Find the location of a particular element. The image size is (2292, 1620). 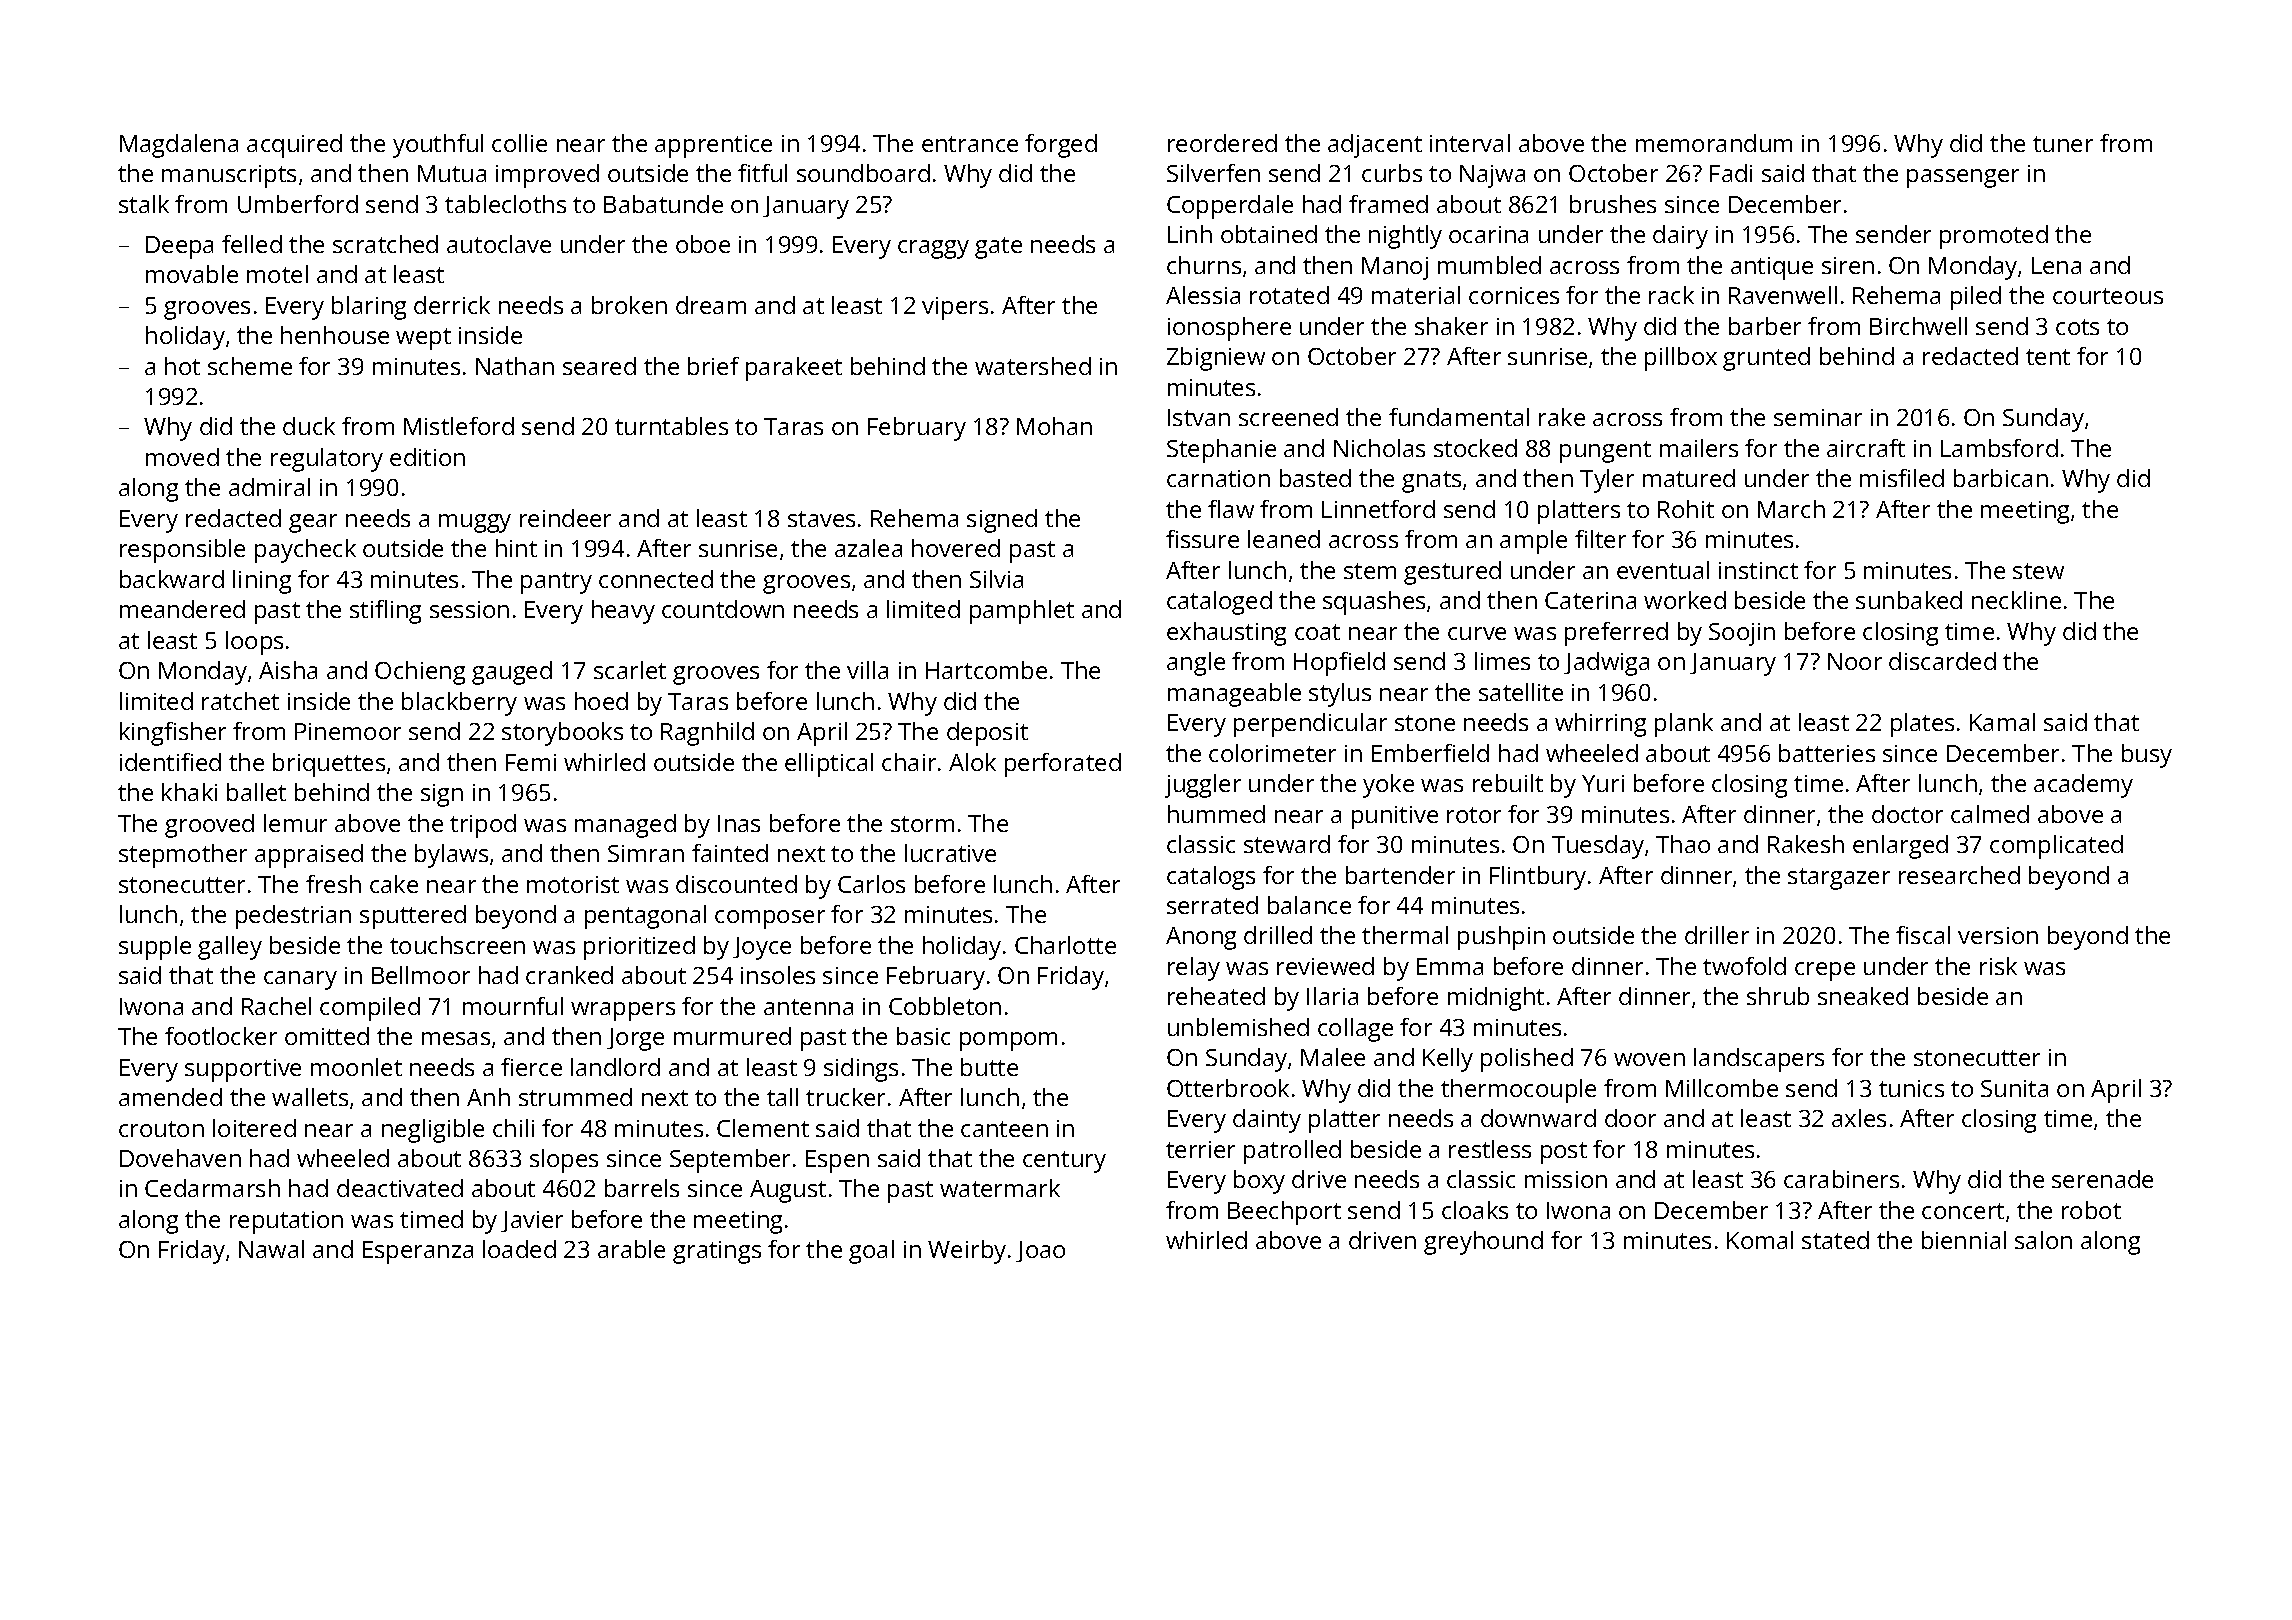

Alok is located at coordinates (972, 762).
